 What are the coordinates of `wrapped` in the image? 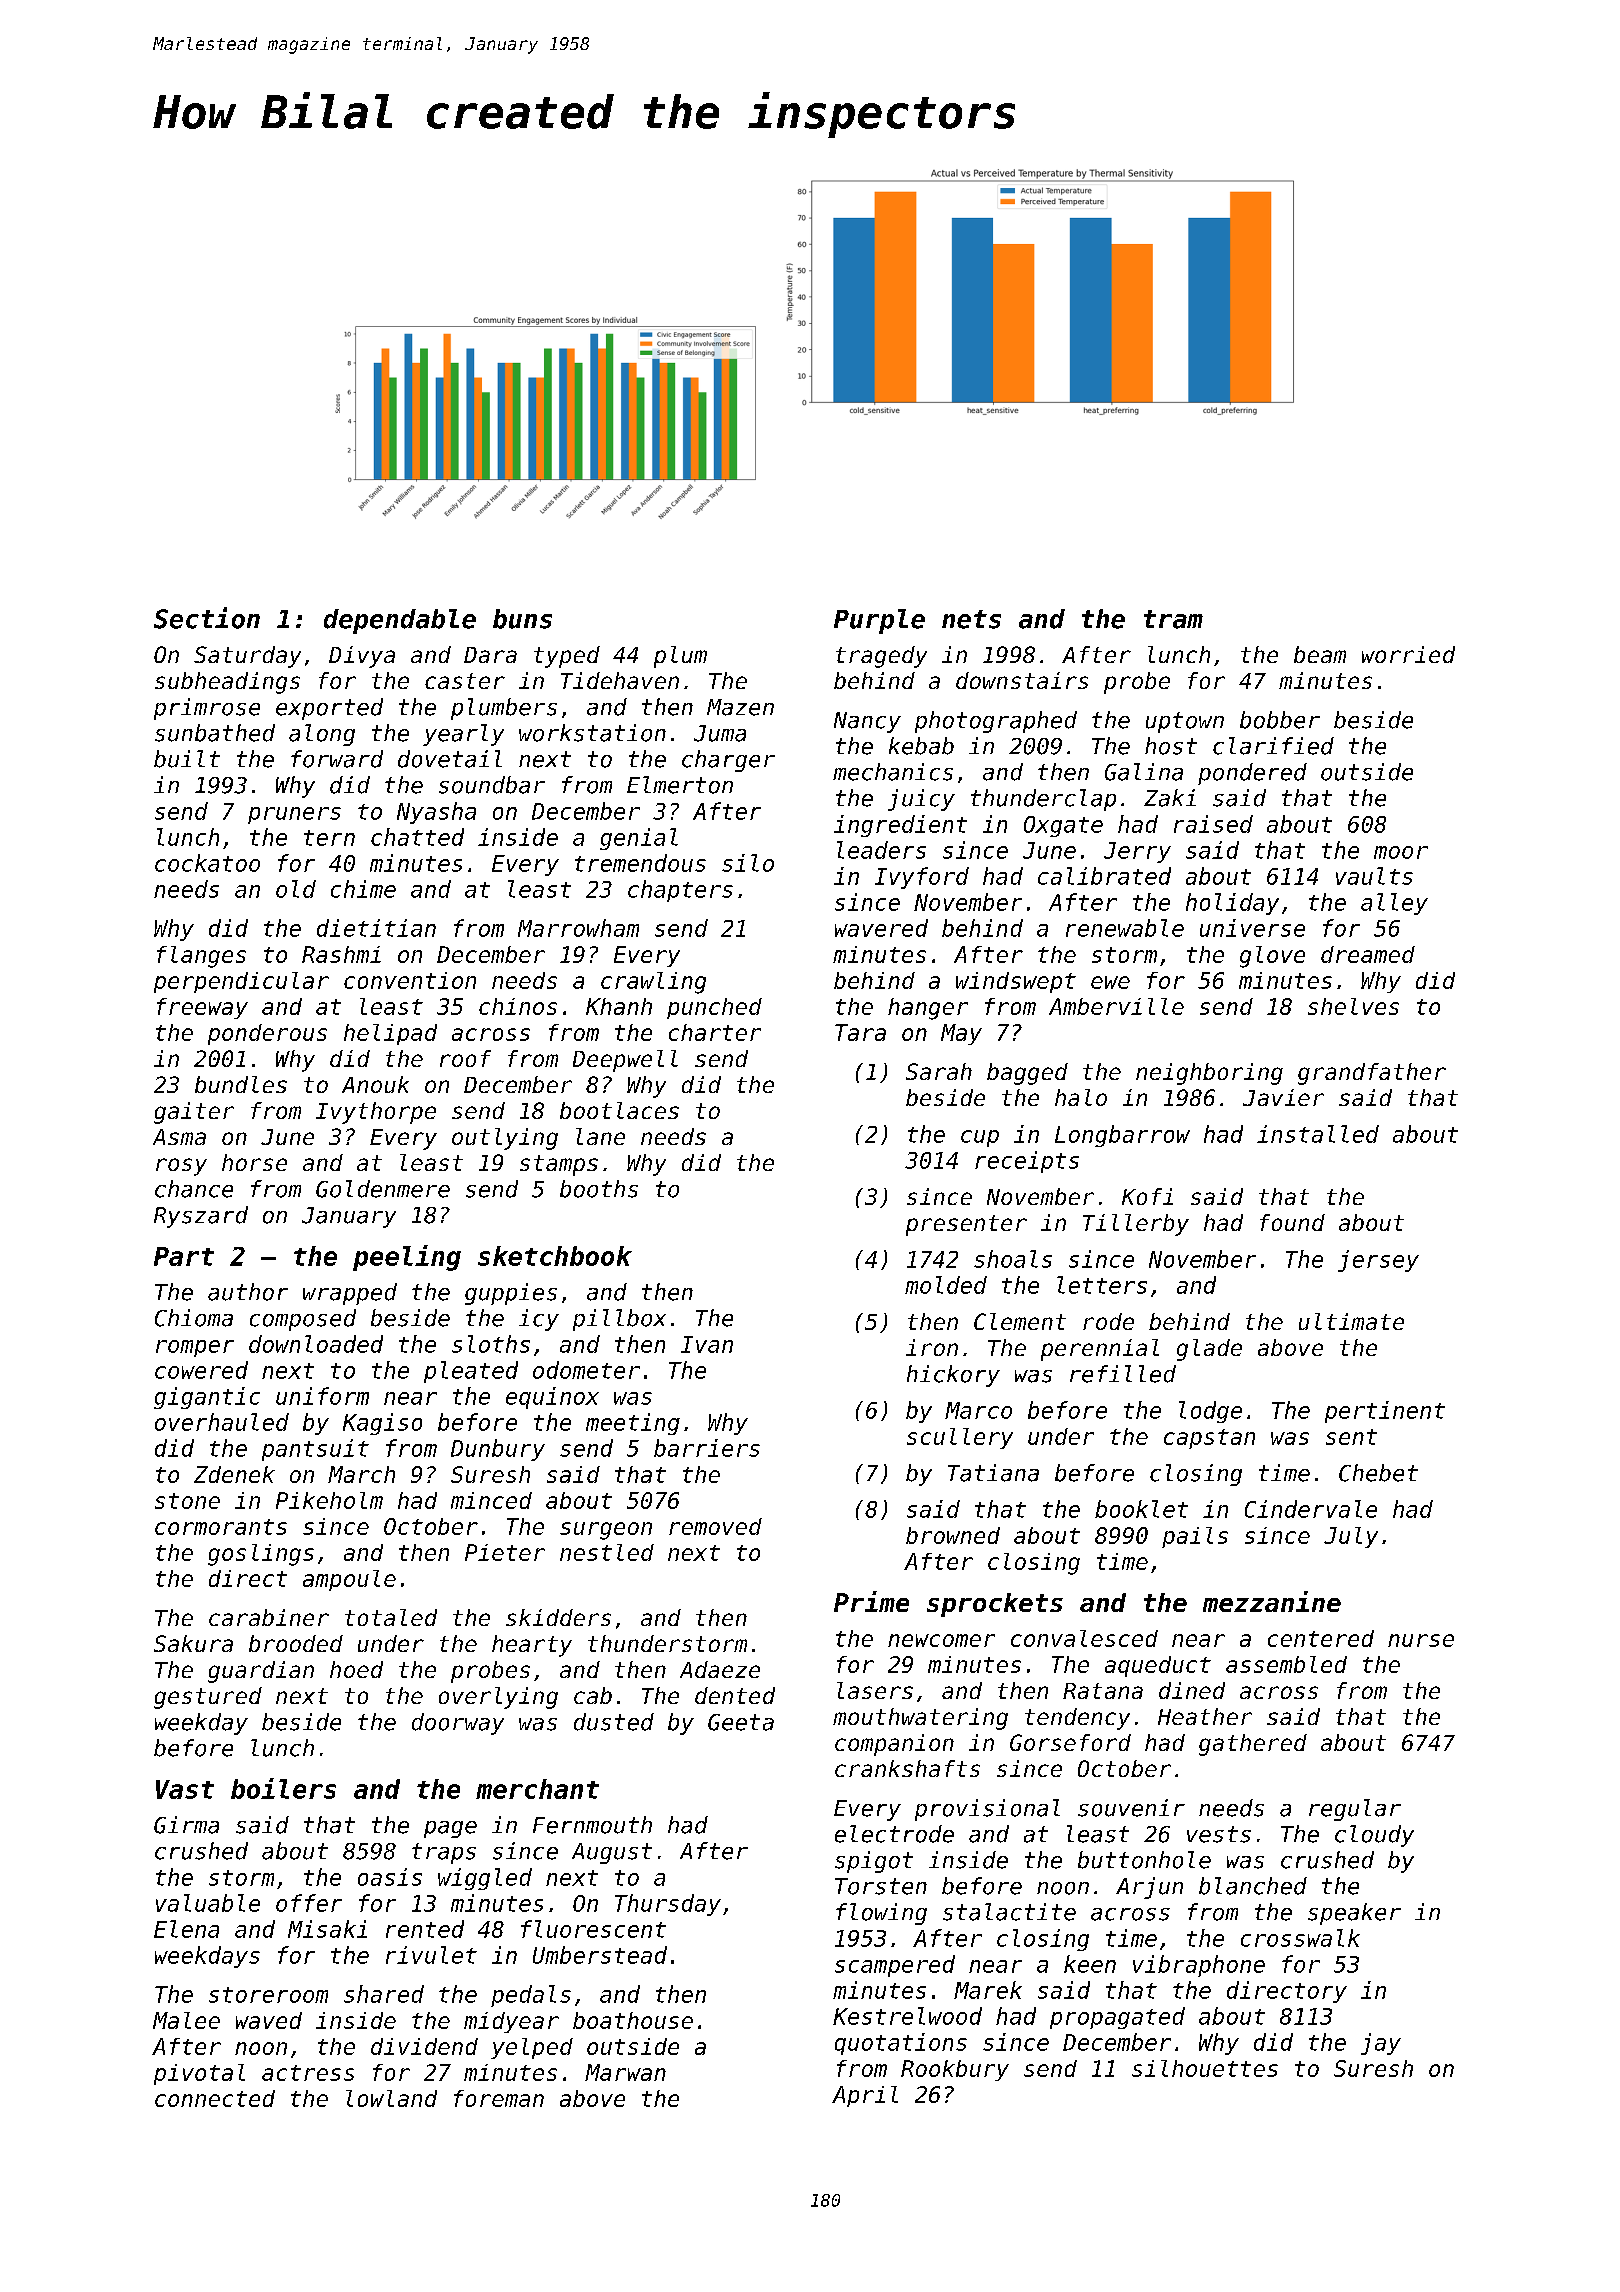 It's located at (350, 1294).
